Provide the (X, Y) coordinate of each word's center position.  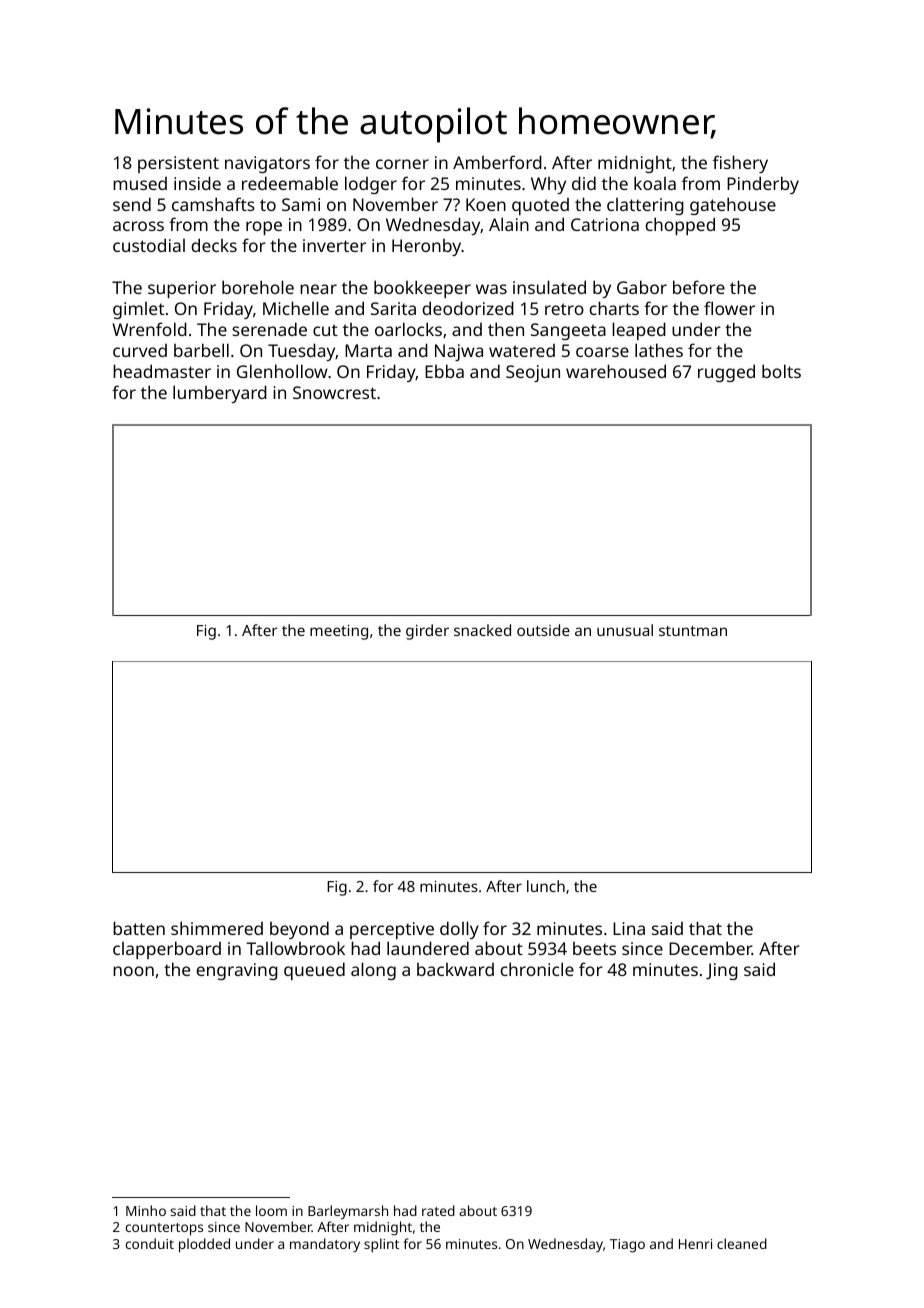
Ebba (444, 371)
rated (438, 1210)
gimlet (138, 310)
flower (729, 308)
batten (139, 928)
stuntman (693, 631)
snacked (482, 630)
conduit (150, 1243)
